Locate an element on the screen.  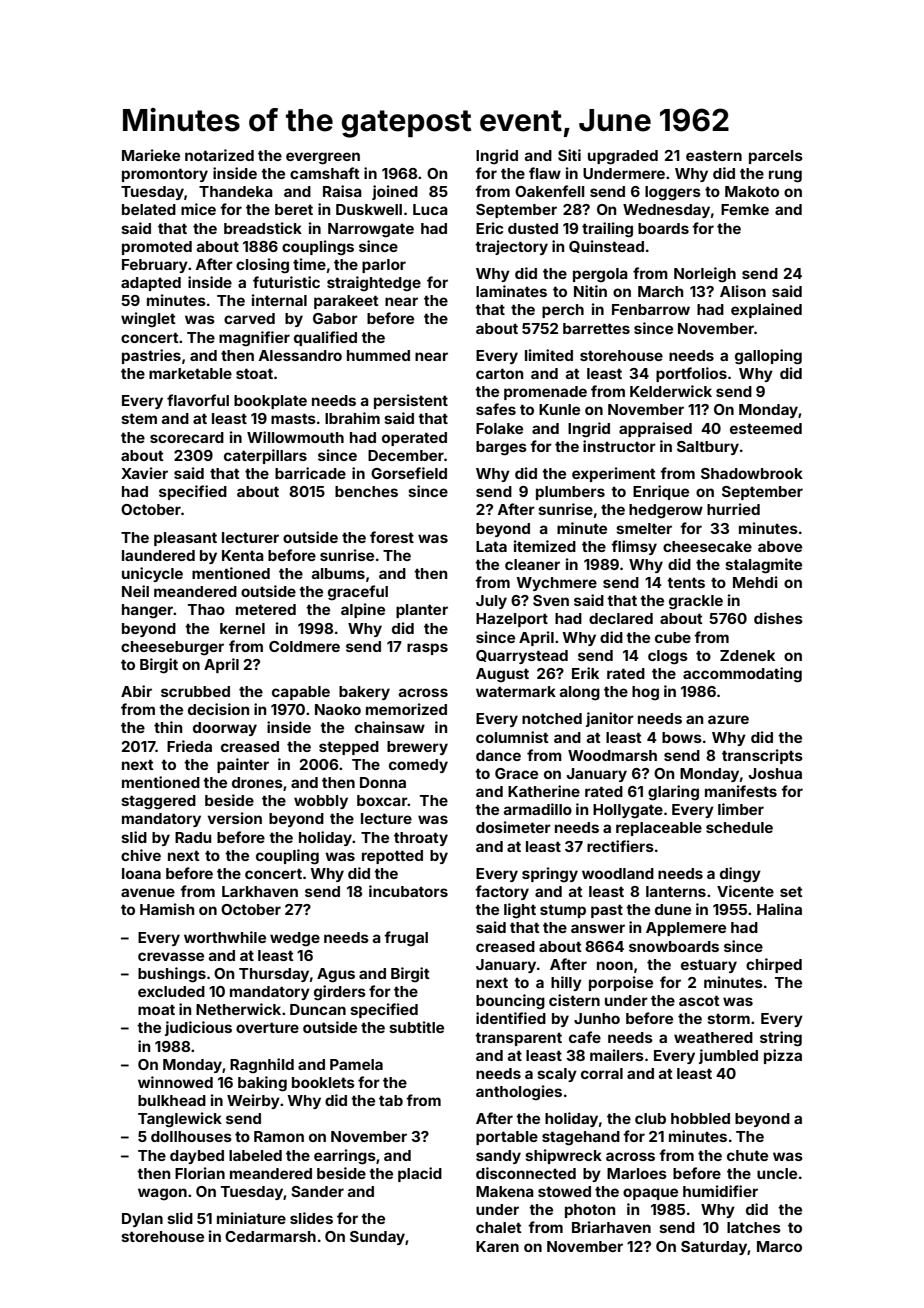
Quarrystead is located at coordinates (522, 657).
